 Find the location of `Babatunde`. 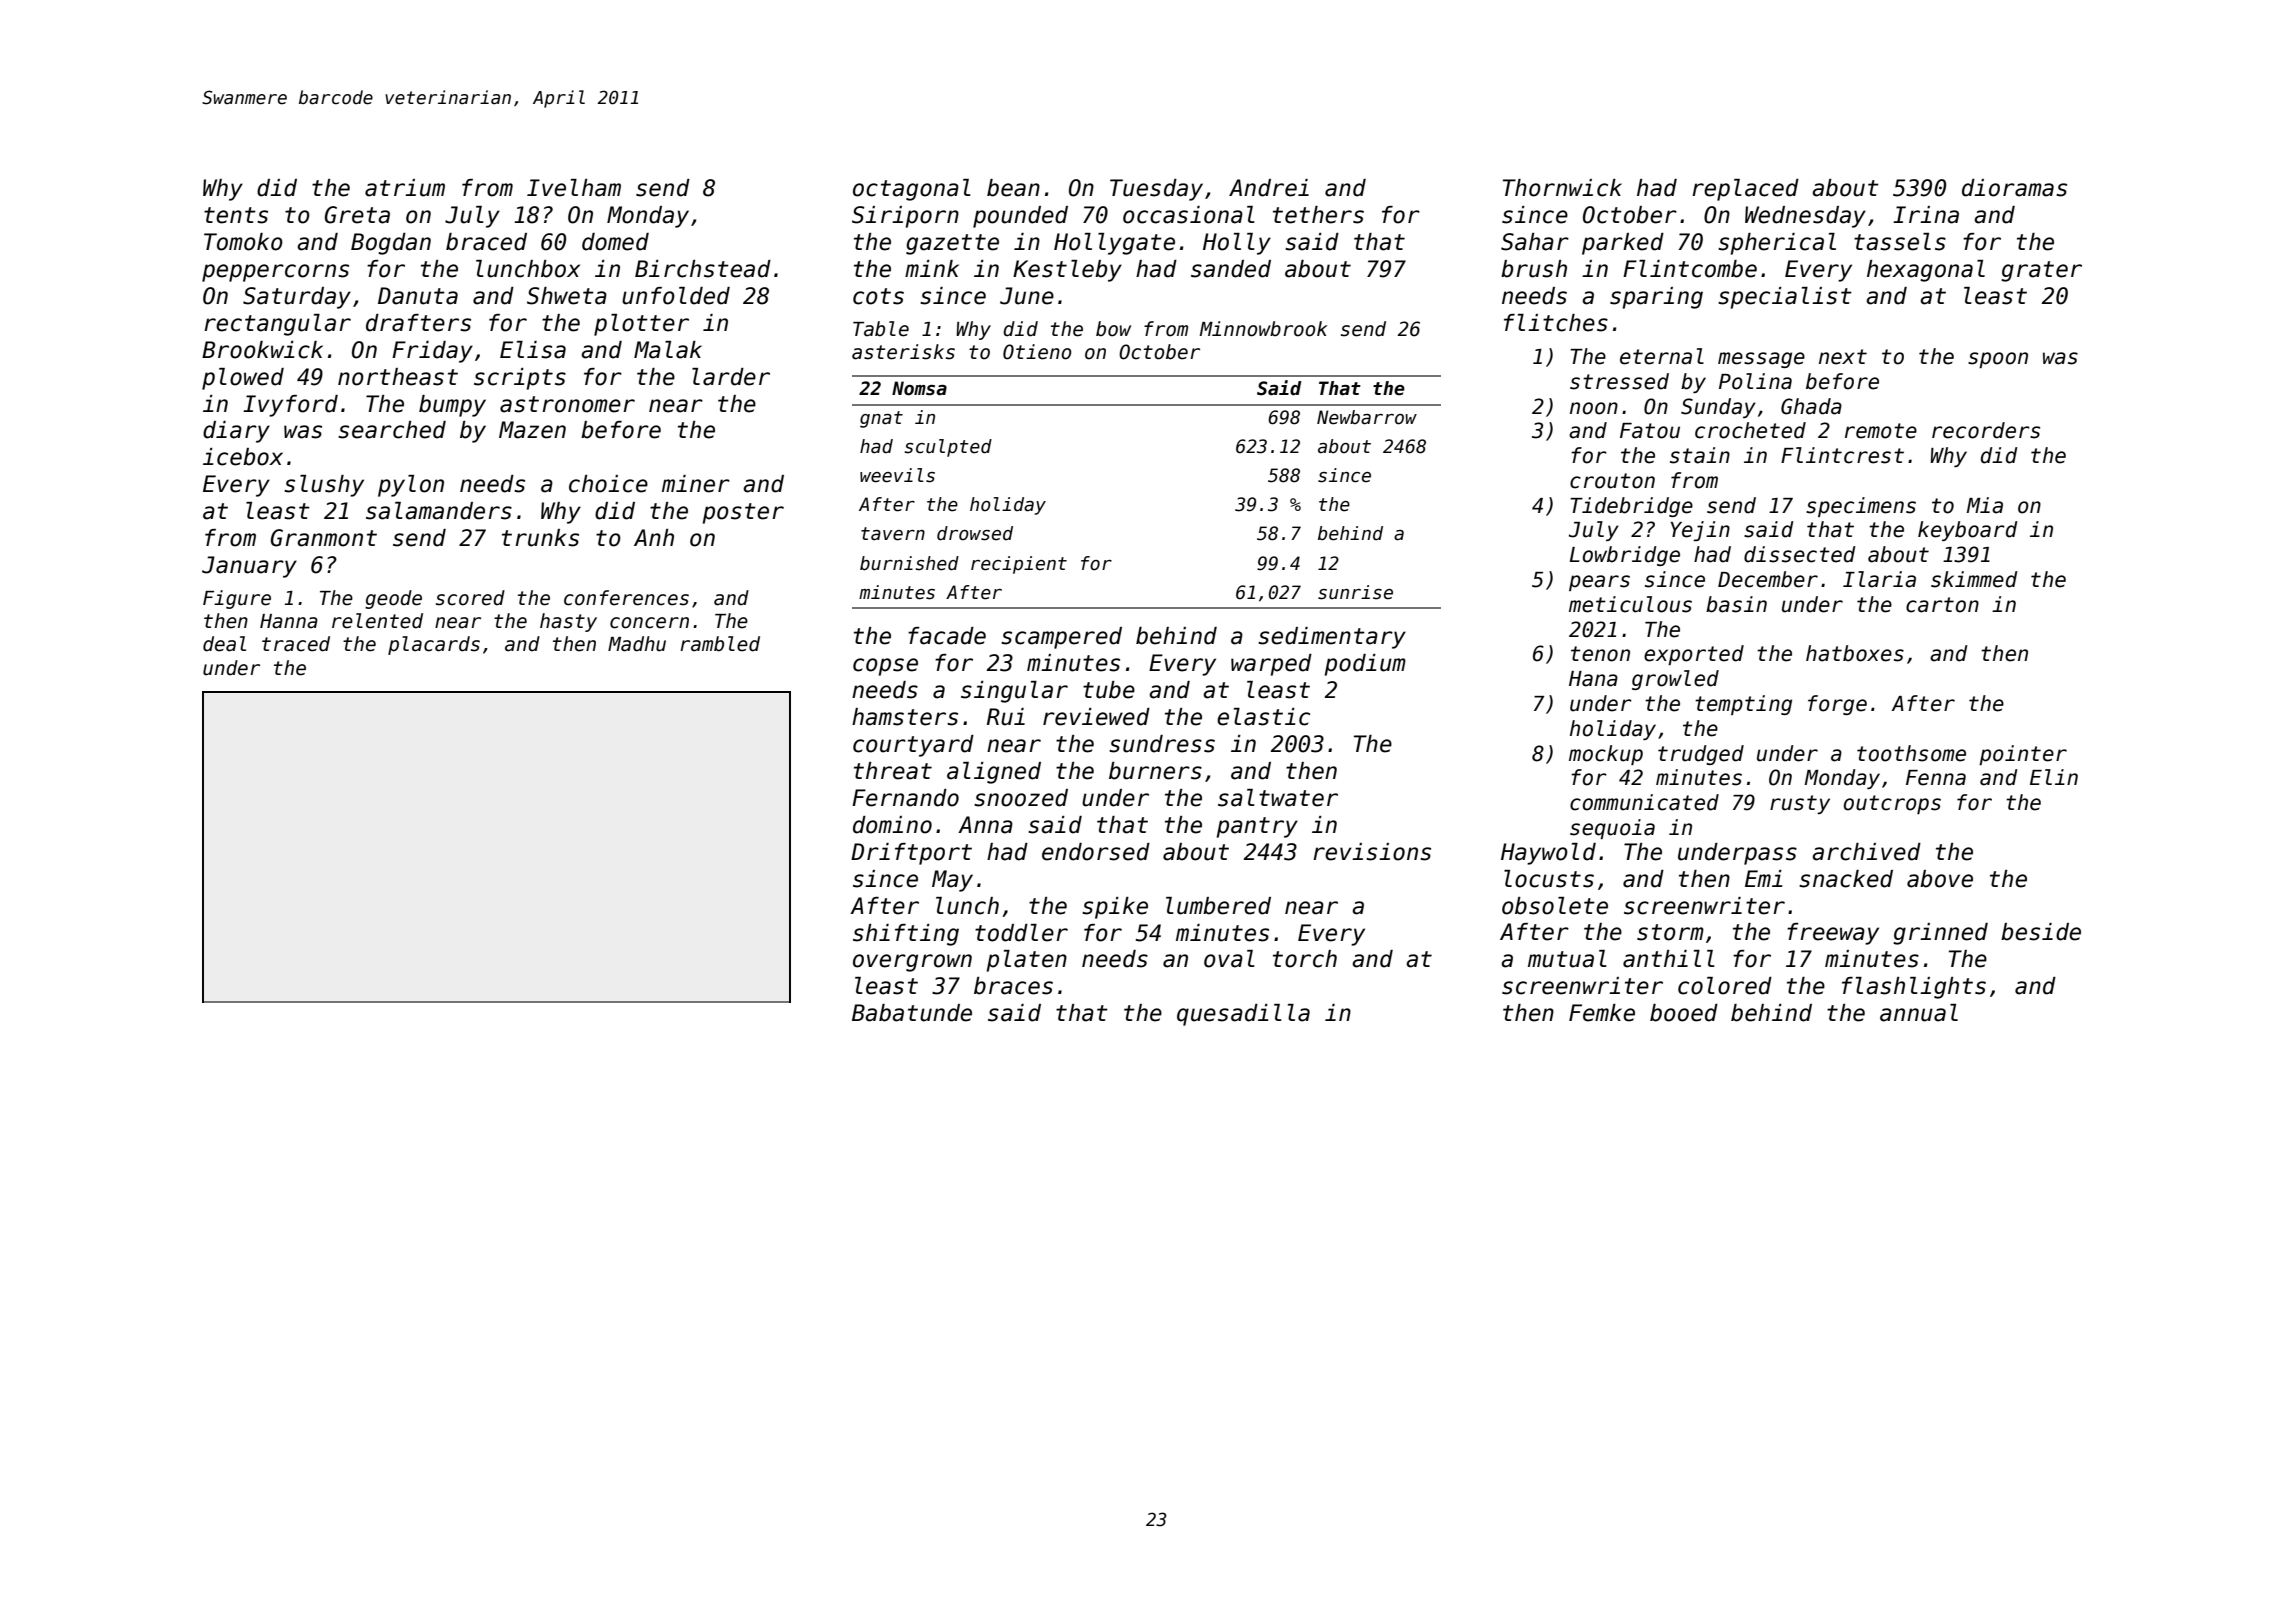

Babatunde is located at coordinates (912, 1013).
